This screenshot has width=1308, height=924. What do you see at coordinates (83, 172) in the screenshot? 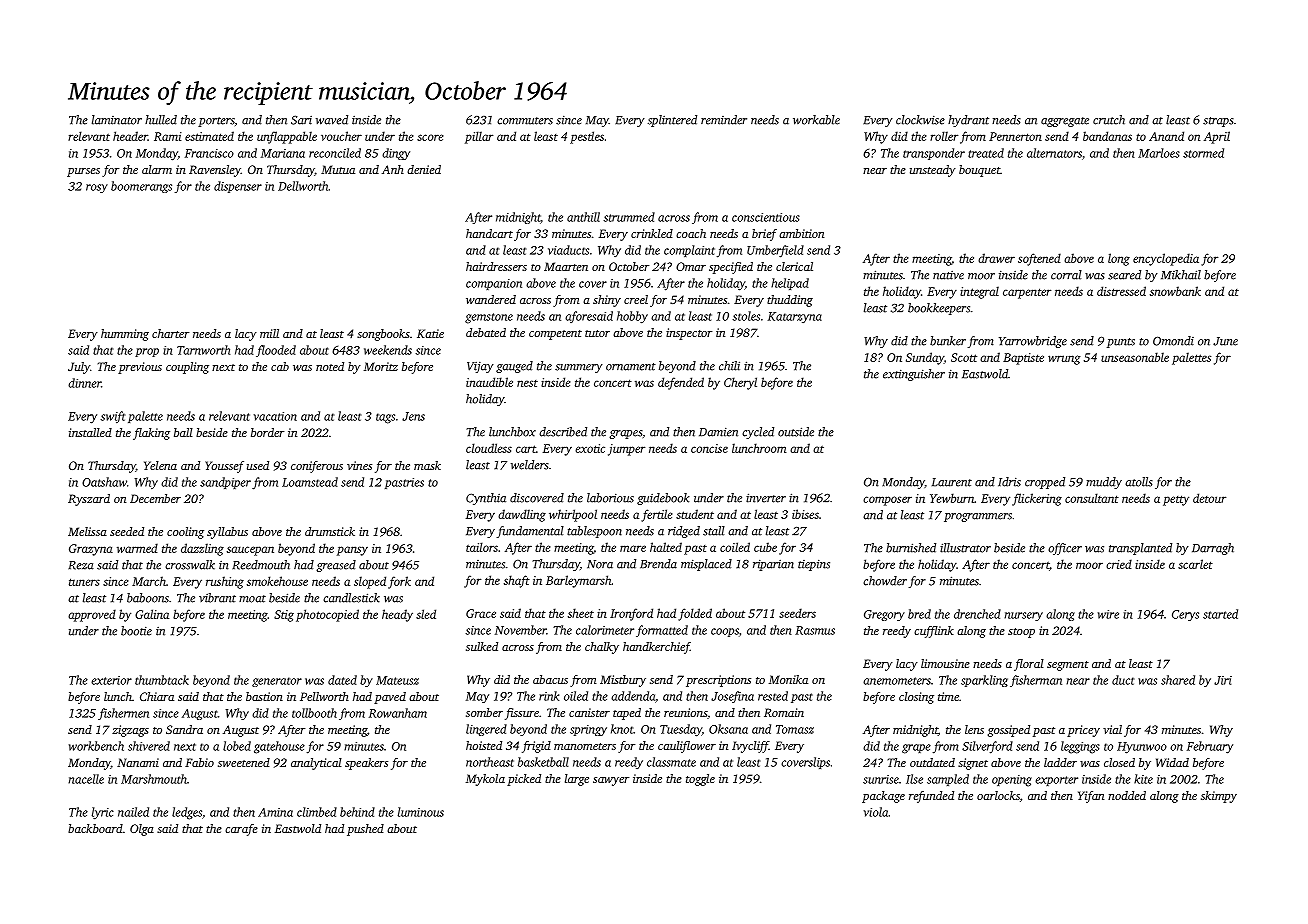
I see `purses` at bounding box center [83, 172].
